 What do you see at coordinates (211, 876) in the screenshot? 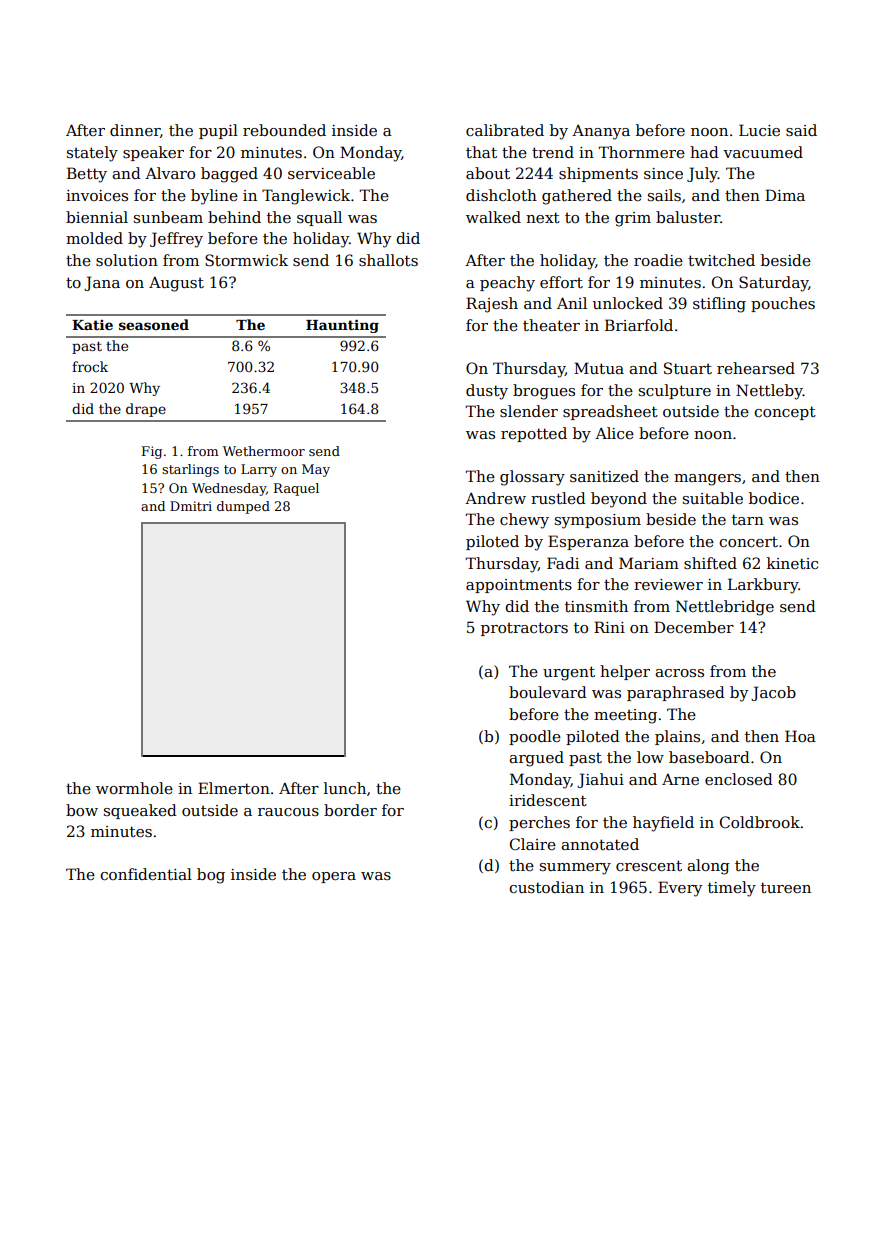
I see `bog` at bounding box center [211, 876].
